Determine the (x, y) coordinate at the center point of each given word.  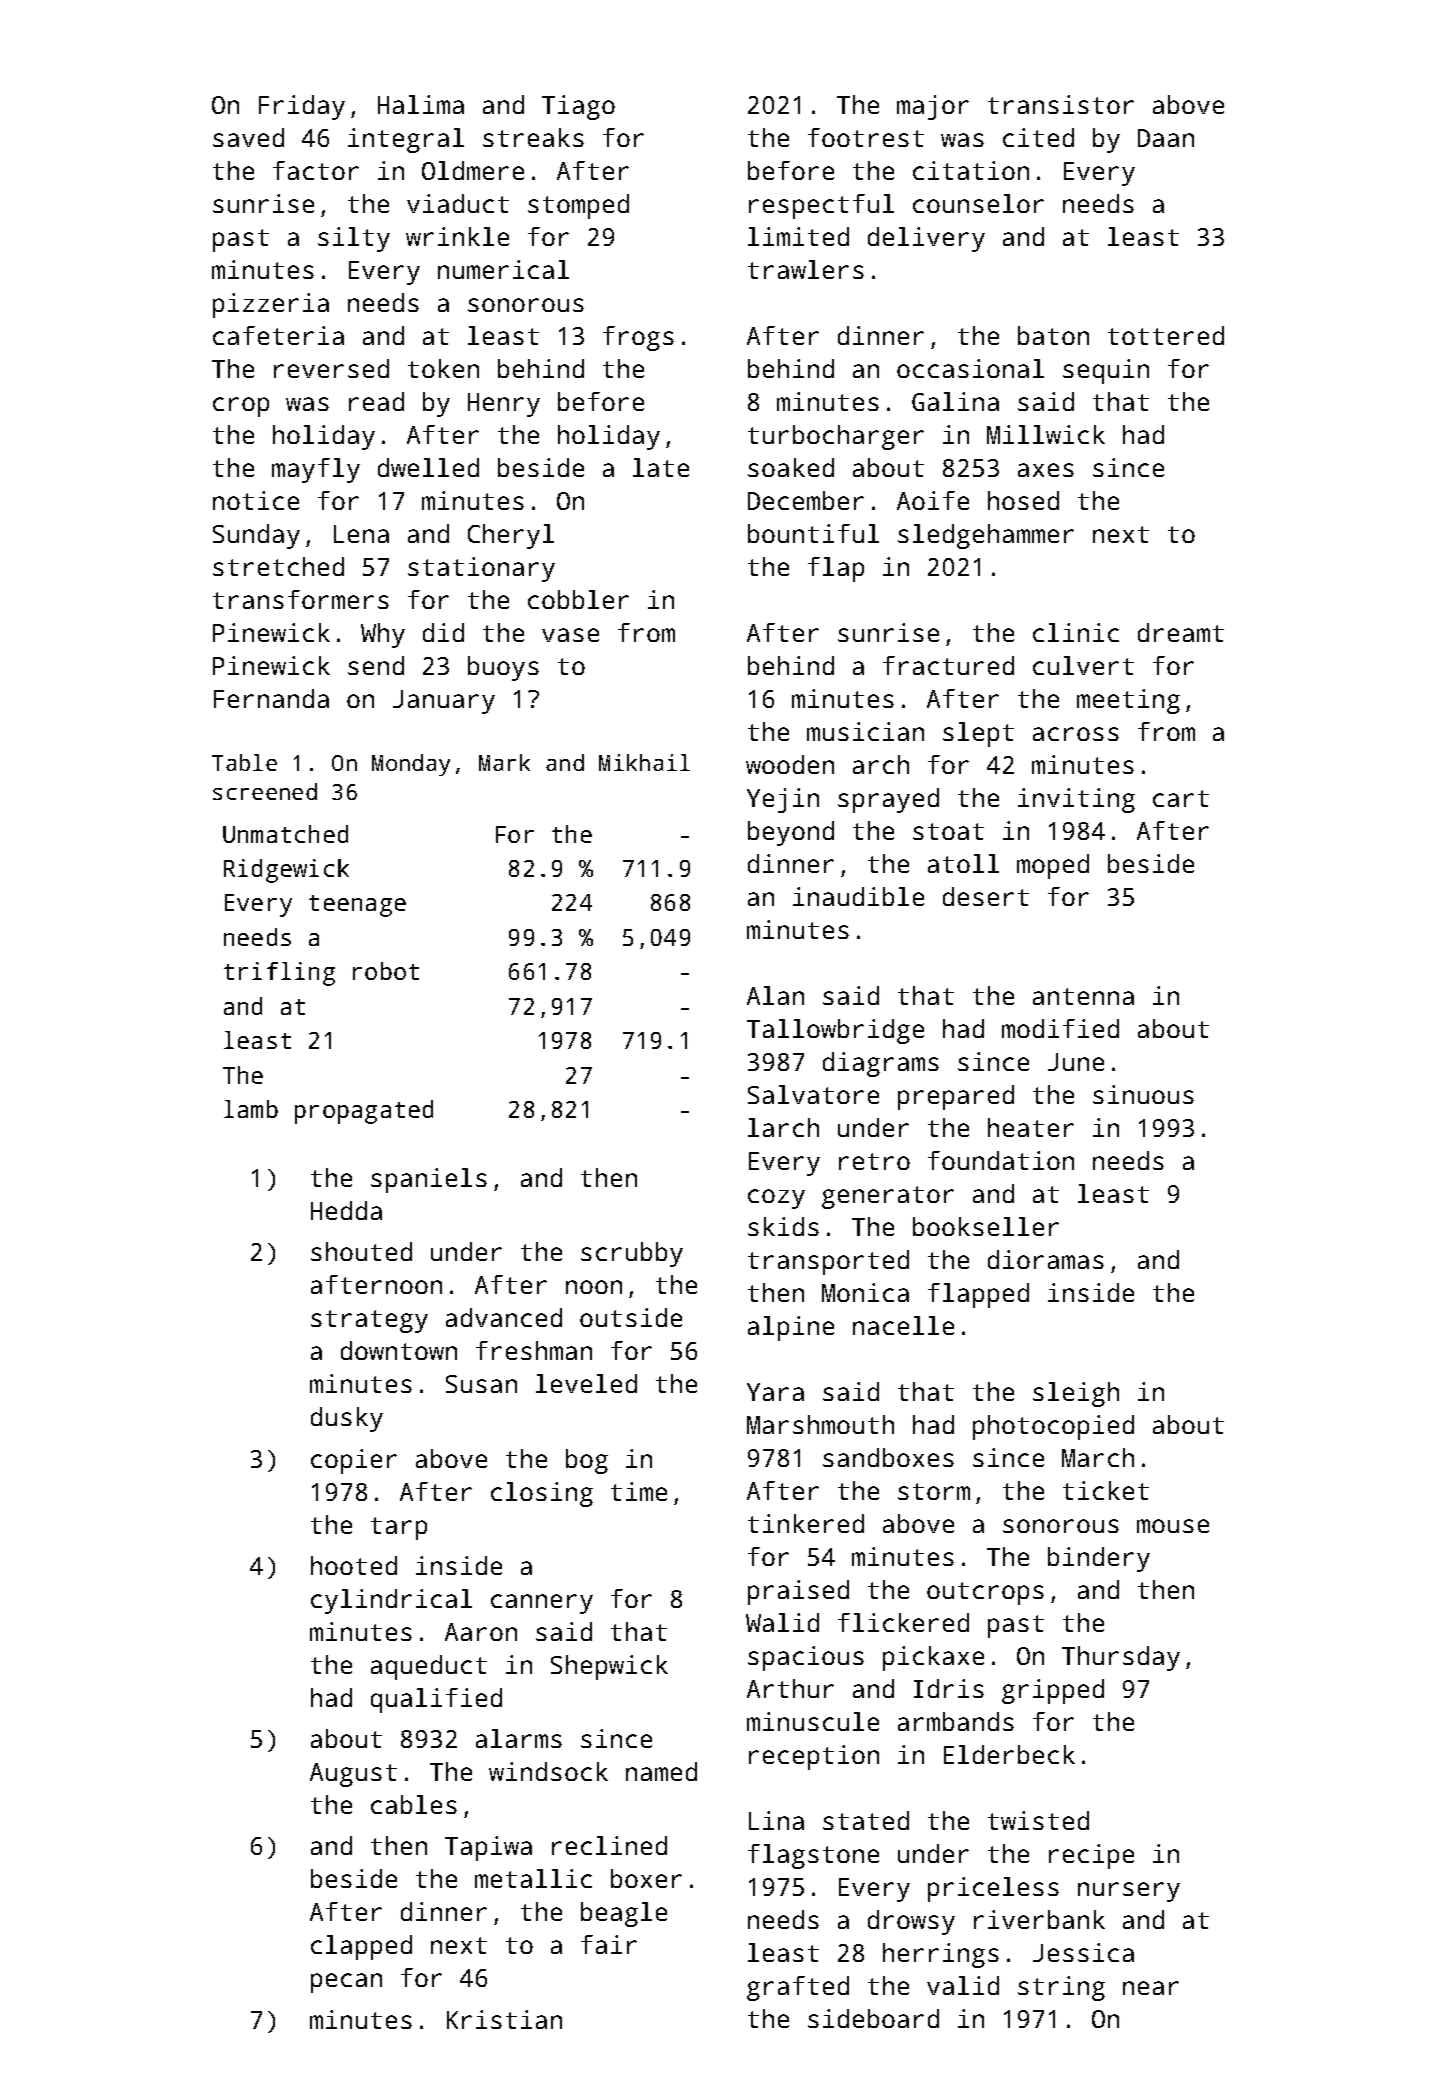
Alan (775, 995)
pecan (346, 1983)
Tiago (578, 107)
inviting (1076, 800)
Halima (421, 104)
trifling (279, 974)
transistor (1061, 104)
